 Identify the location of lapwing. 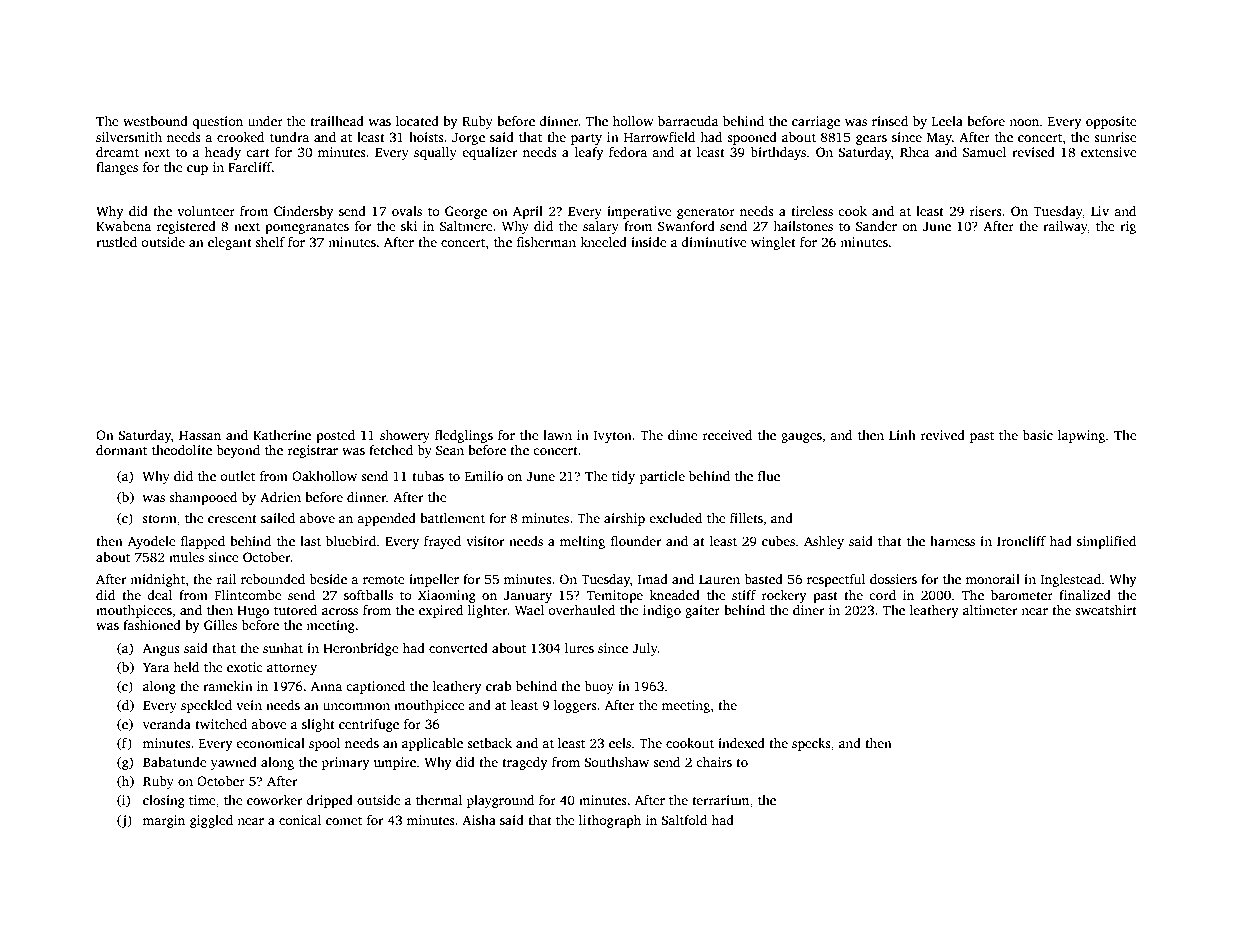
(1081, 436).
